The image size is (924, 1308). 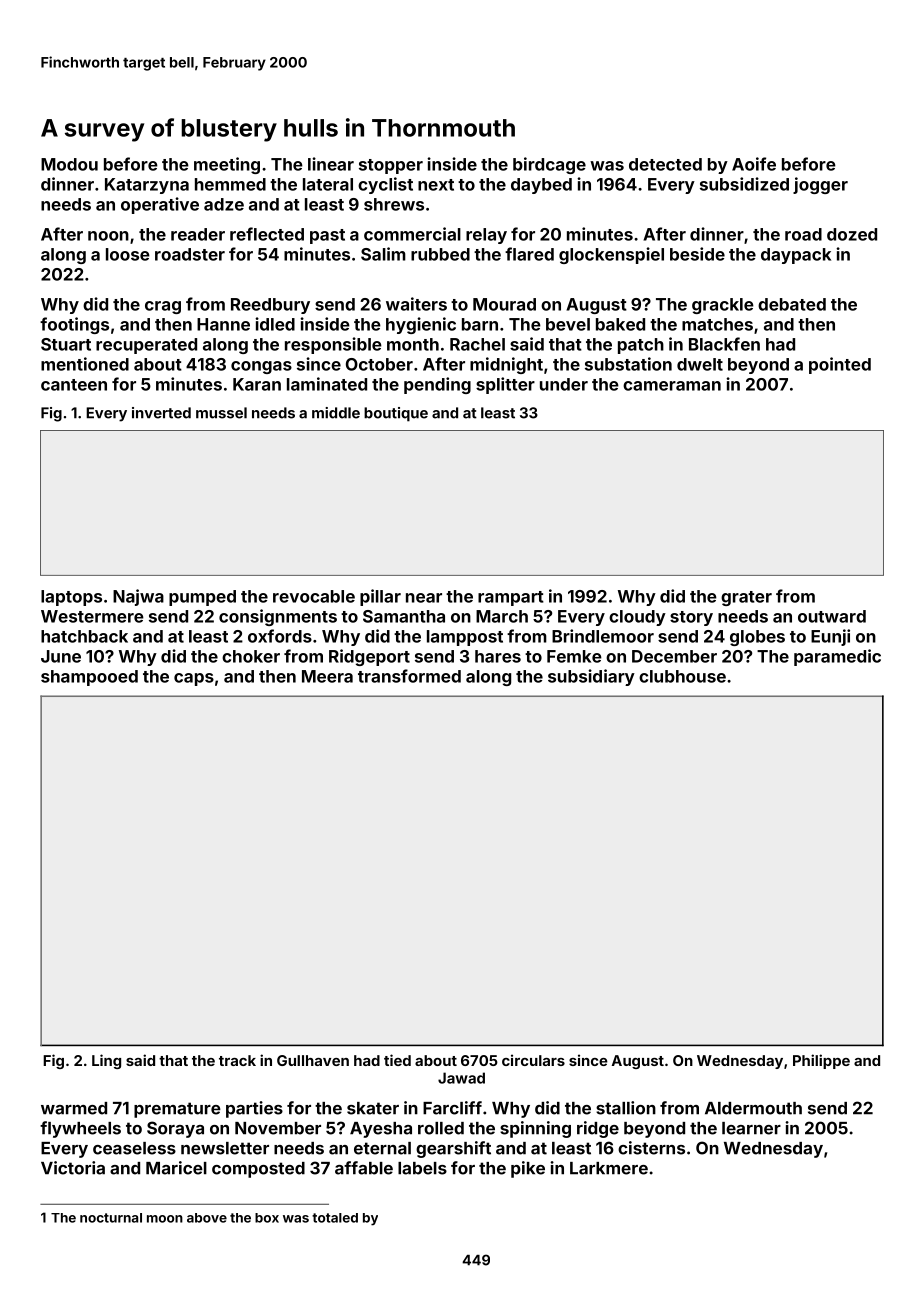 I want to click on inverted, so click(x=161, y=413).
